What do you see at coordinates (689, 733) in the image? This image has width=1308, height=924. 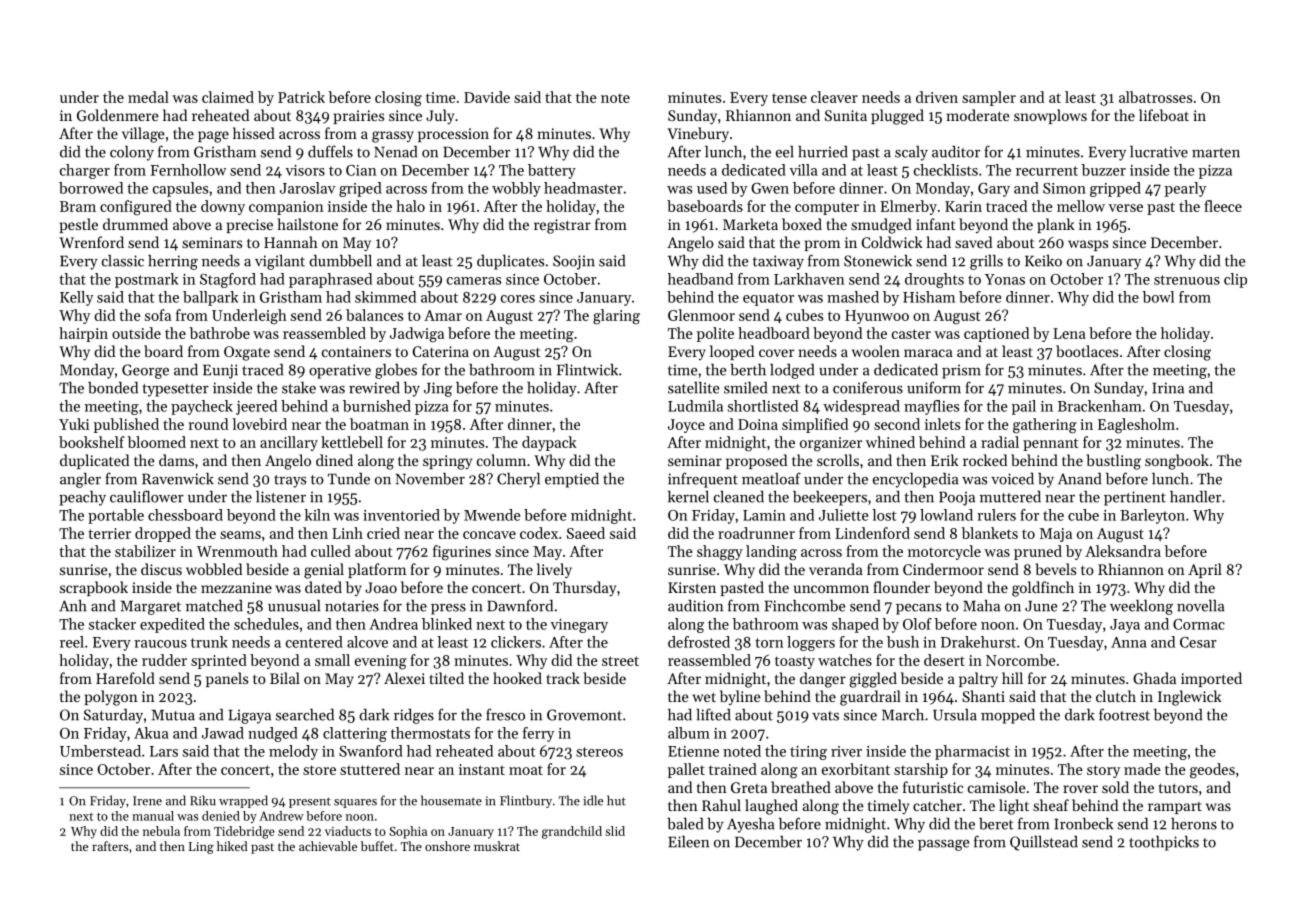 I see `album` at bounding box center [689, 733].
